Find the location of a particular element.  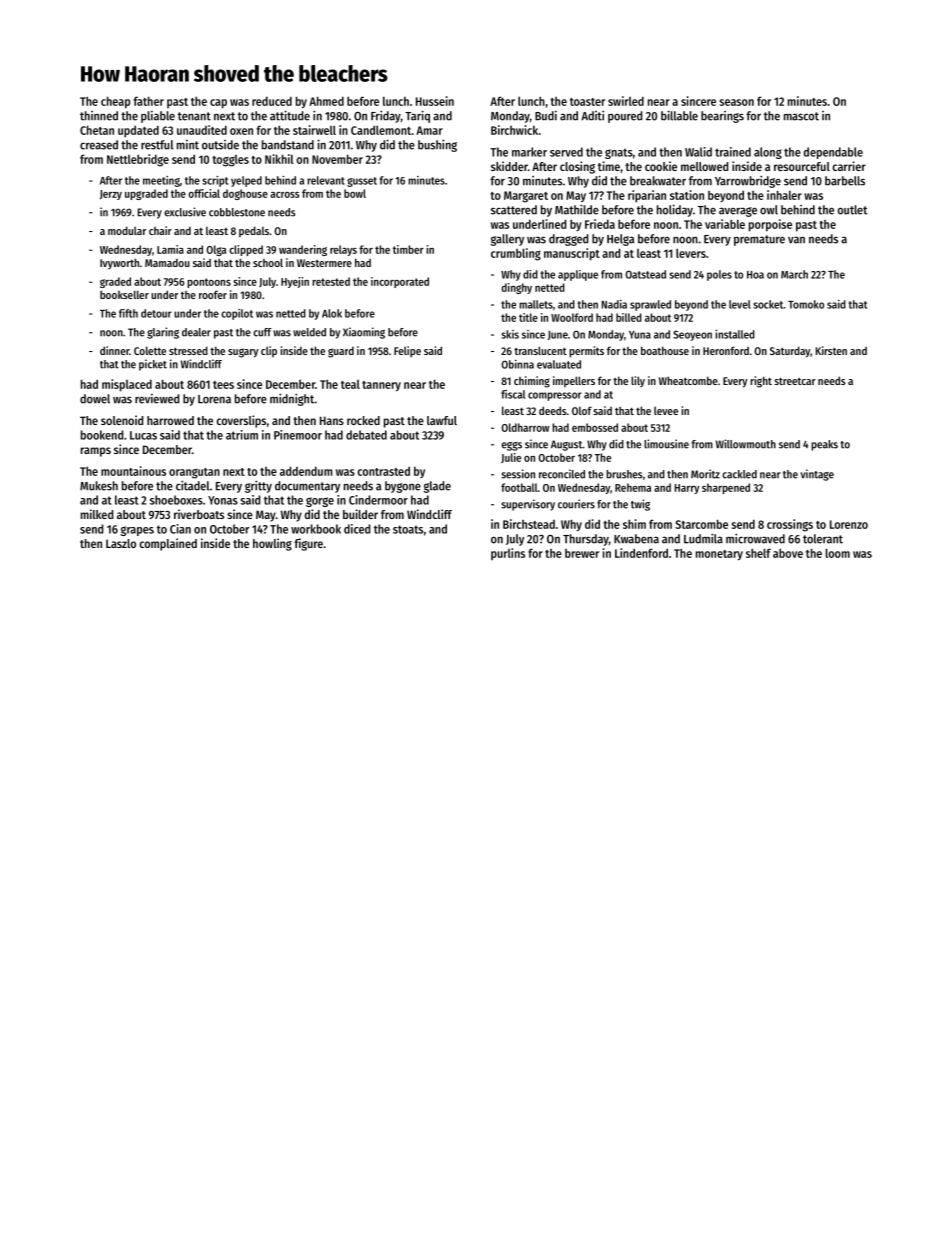

bearings is located at coordinates (722, 117).
